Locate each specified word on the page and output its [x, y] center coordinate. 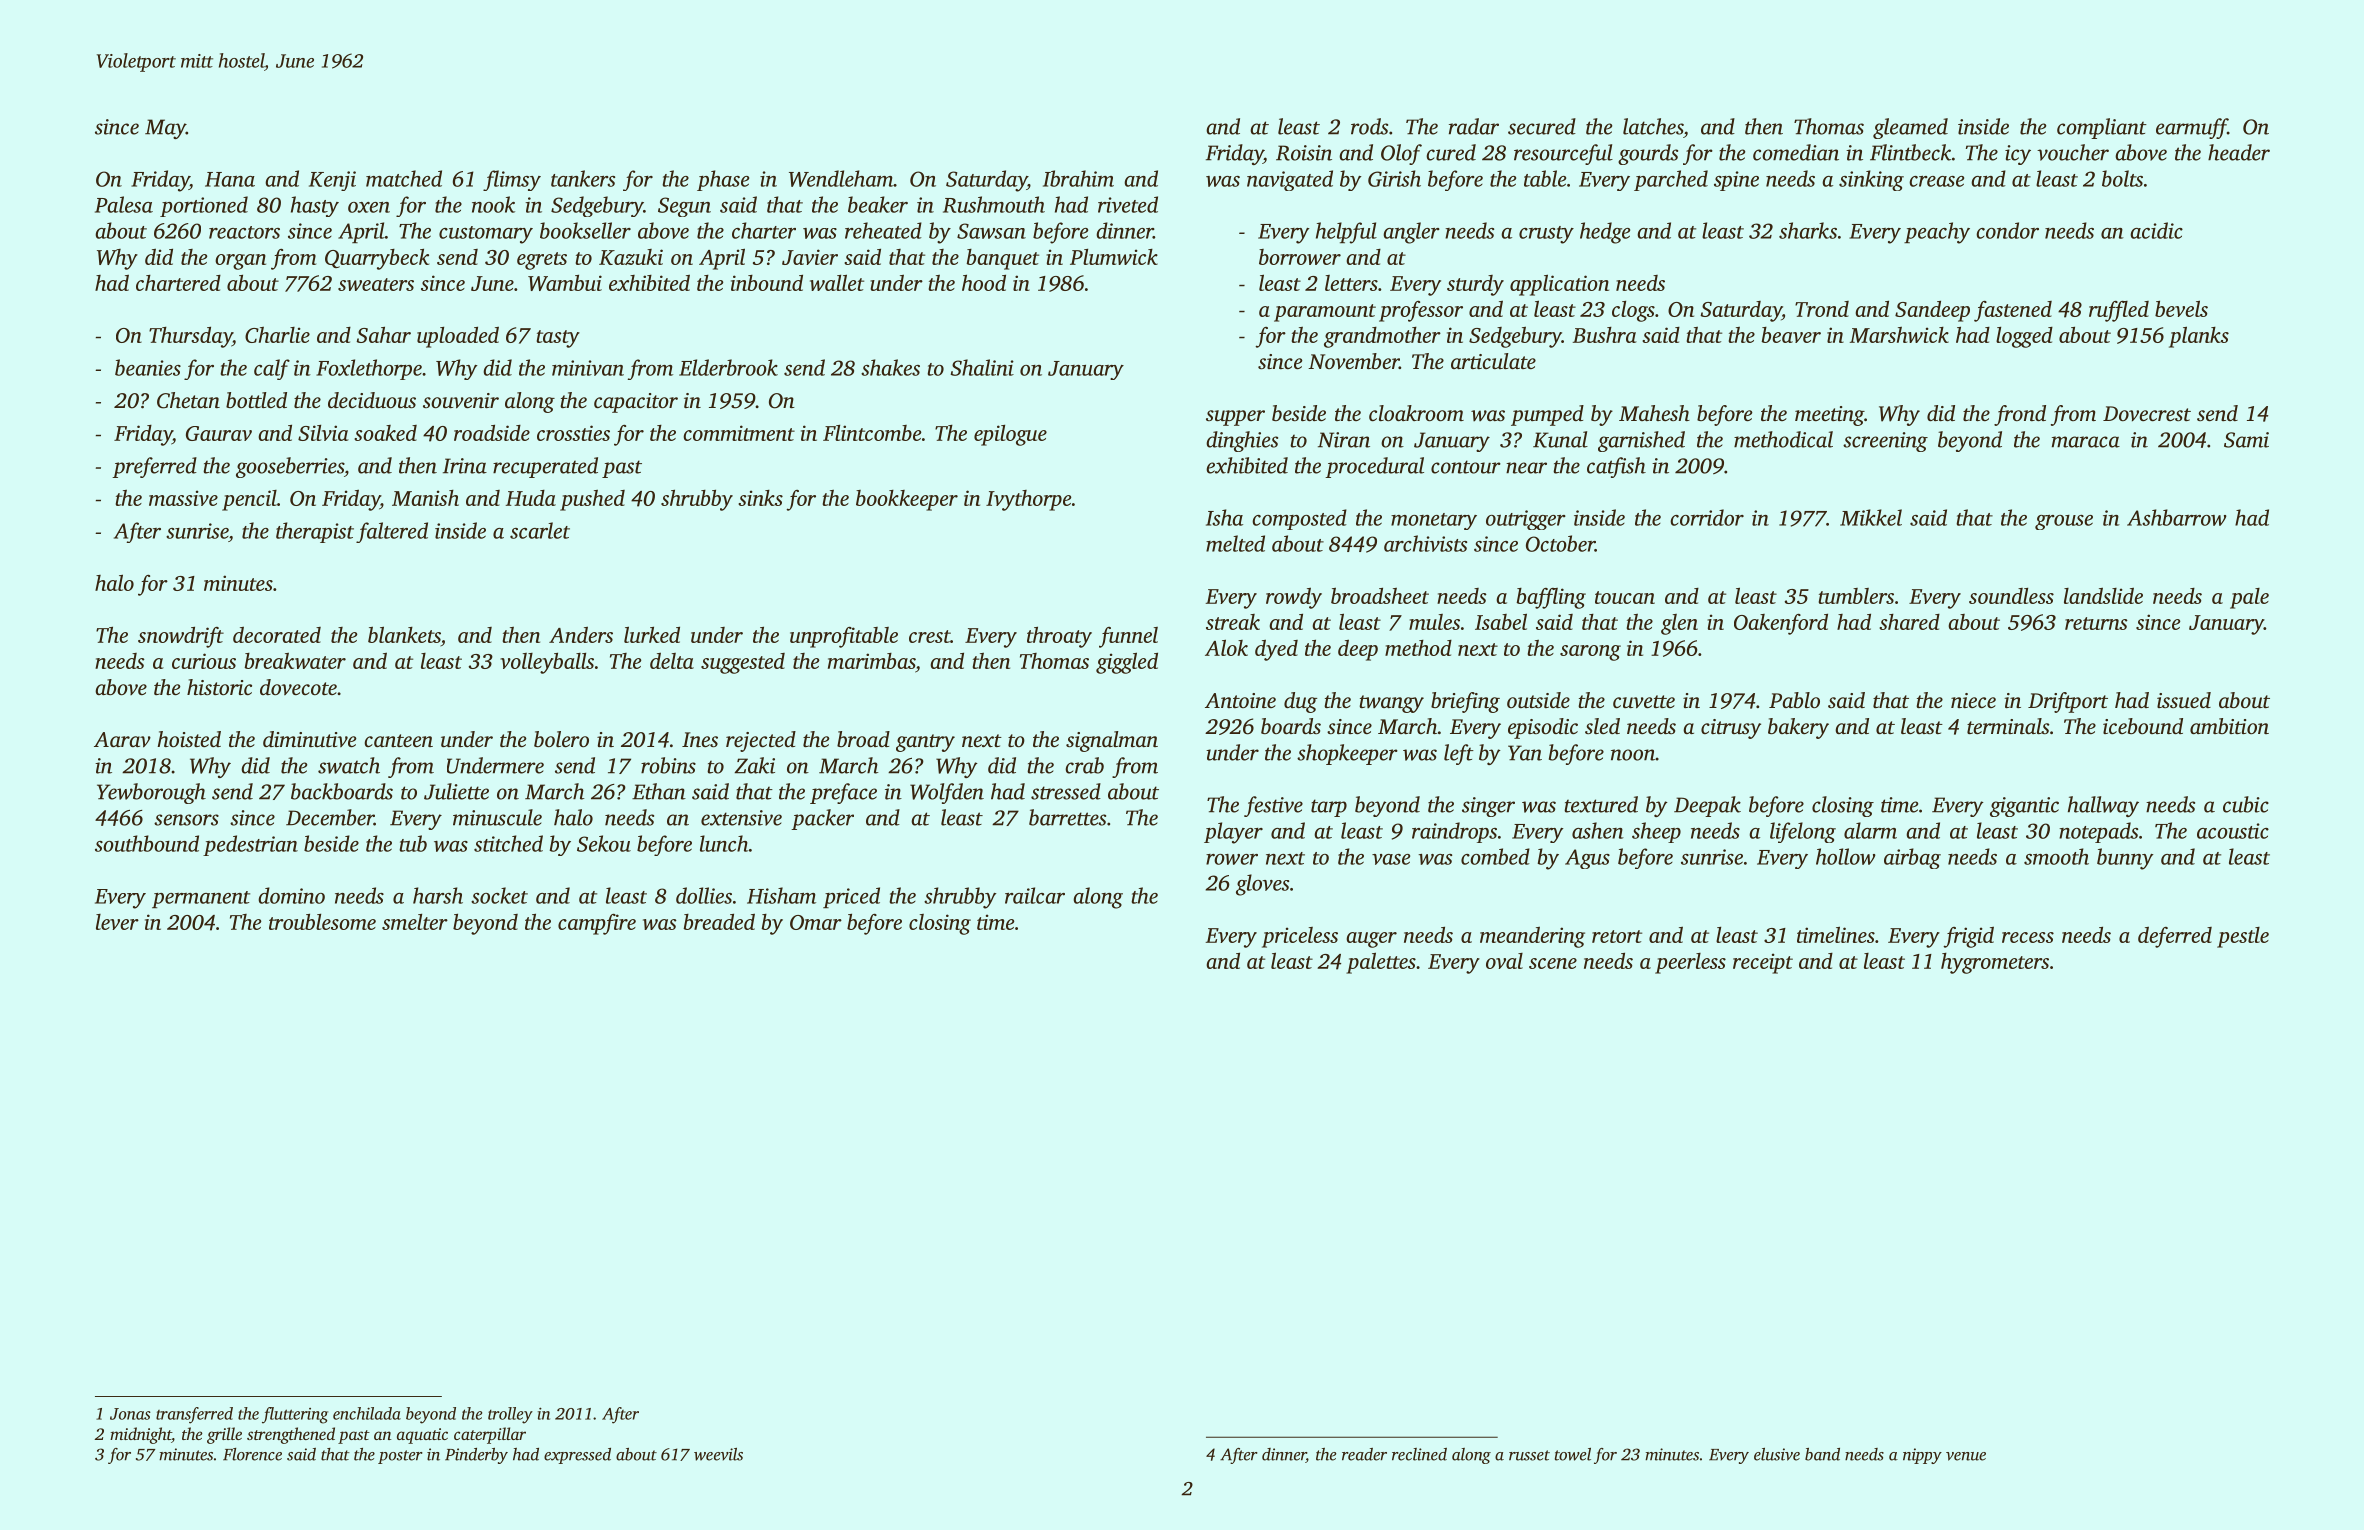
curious [204, 661]
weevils [718, 1454]
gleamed [1910, 128]
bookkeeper [907, 500]
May [165, 129]
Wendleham [841, 178]
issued [2184, 700]
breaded [719, 921]
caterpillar [490, 1435]
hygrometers [1995, 963]
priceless [1300, 937]
